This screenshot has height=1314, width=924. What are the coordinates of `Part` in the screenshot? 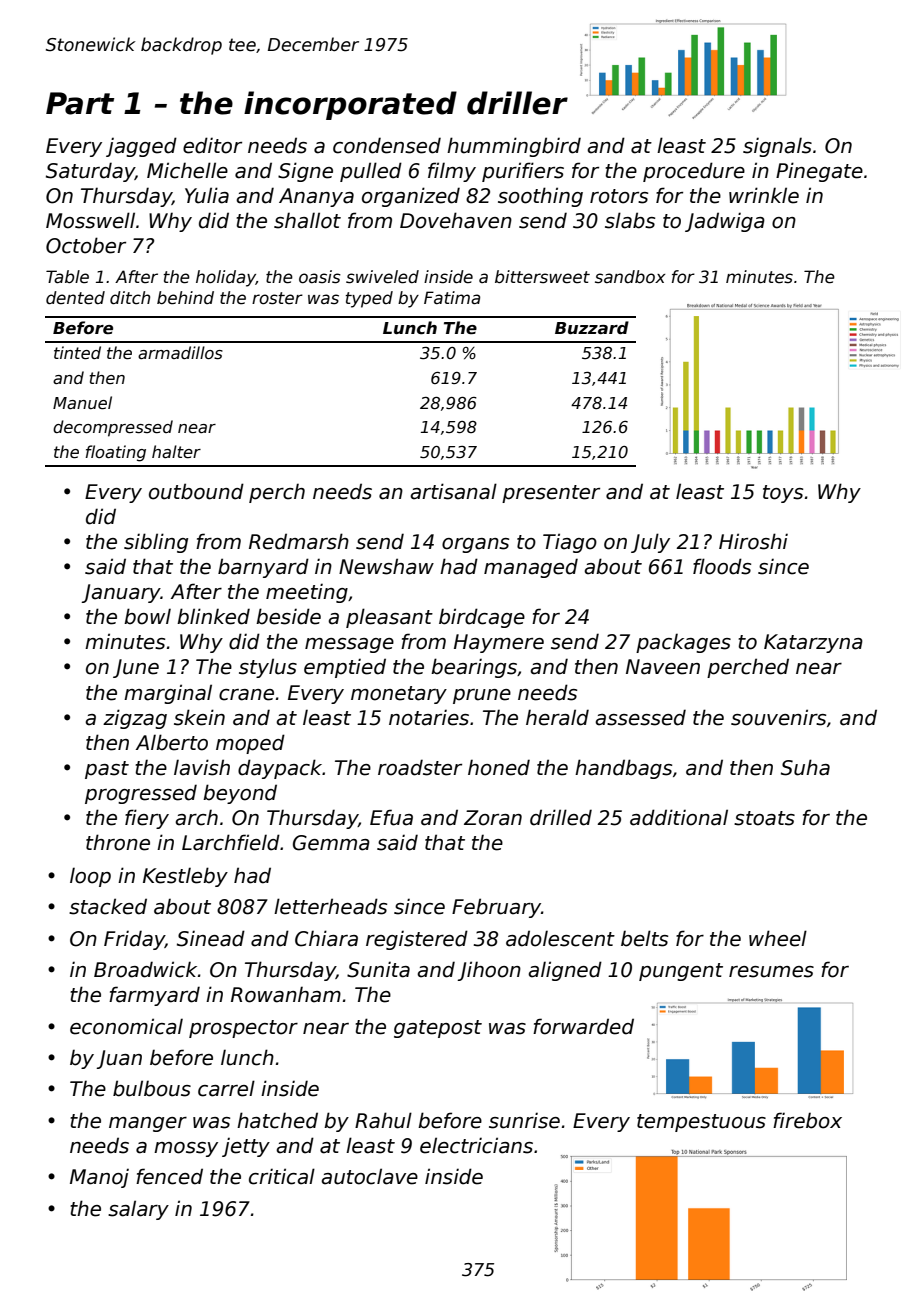 It's located at (80, 103).
